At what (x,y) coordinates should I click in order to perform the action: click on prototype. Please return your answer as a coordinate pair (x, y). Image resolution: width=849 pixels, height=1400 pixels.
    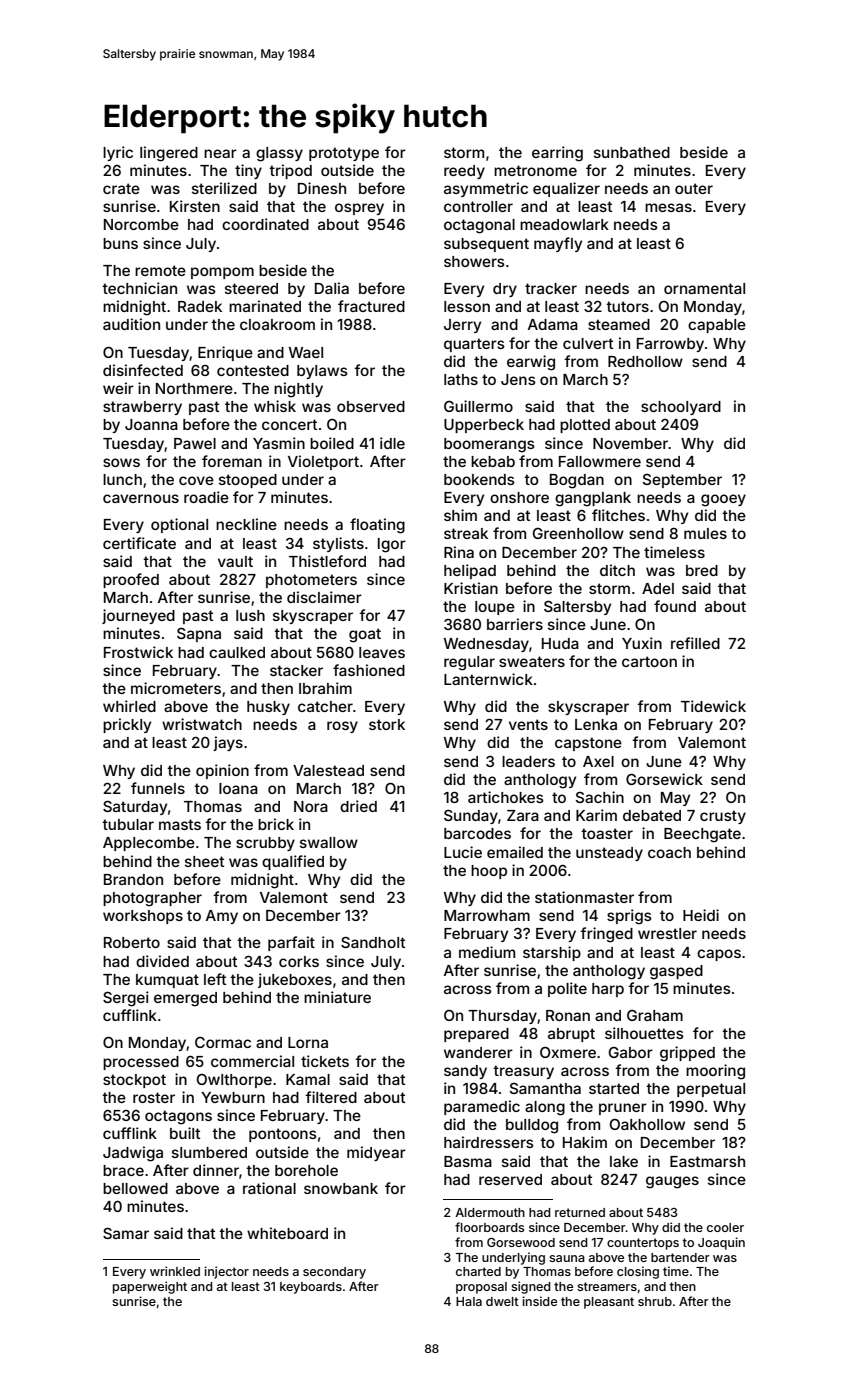
    Looking at the image, I should click on (344, 154).
